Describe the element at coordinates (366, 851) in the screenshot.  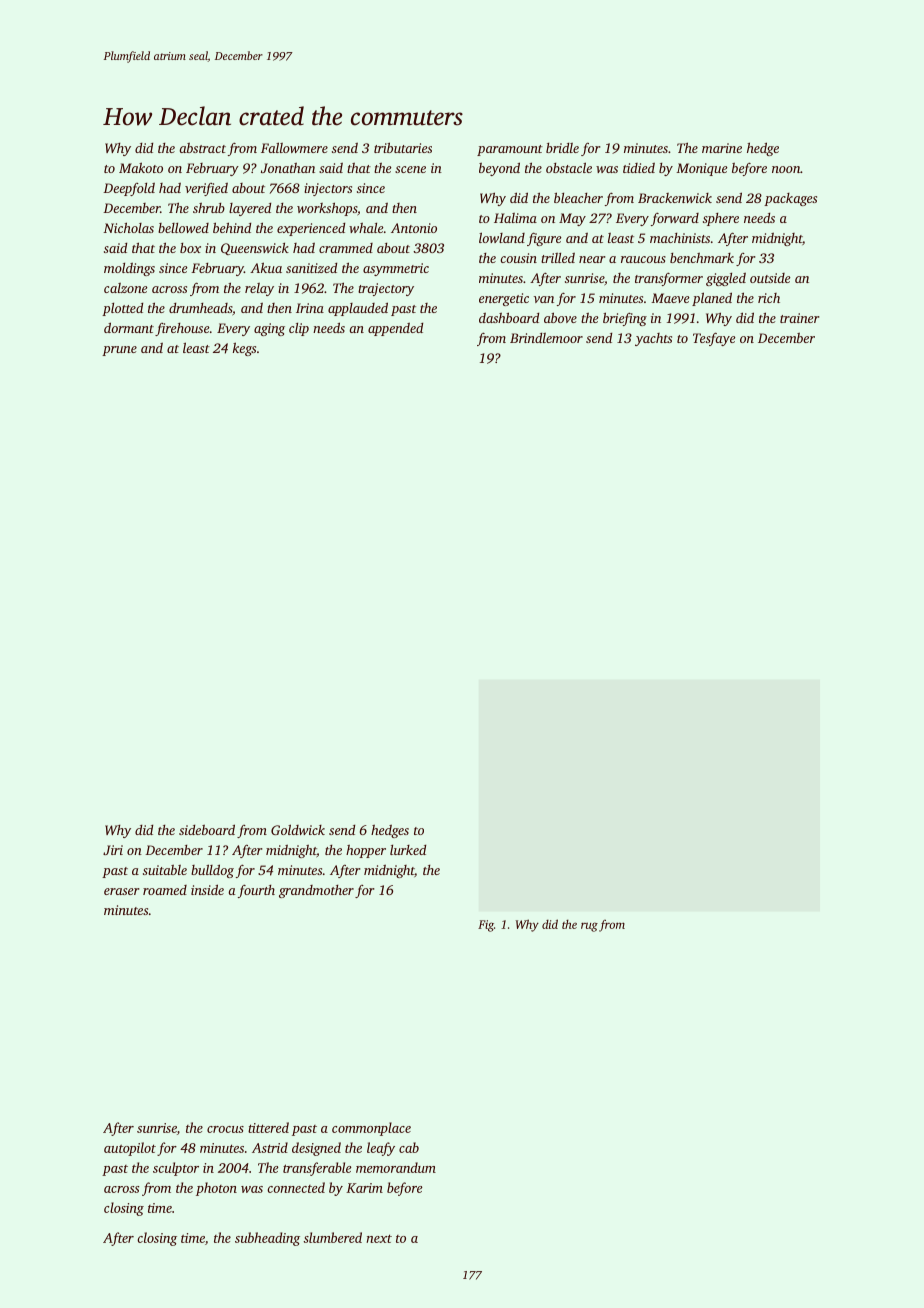
I see `hopper` at that location.
